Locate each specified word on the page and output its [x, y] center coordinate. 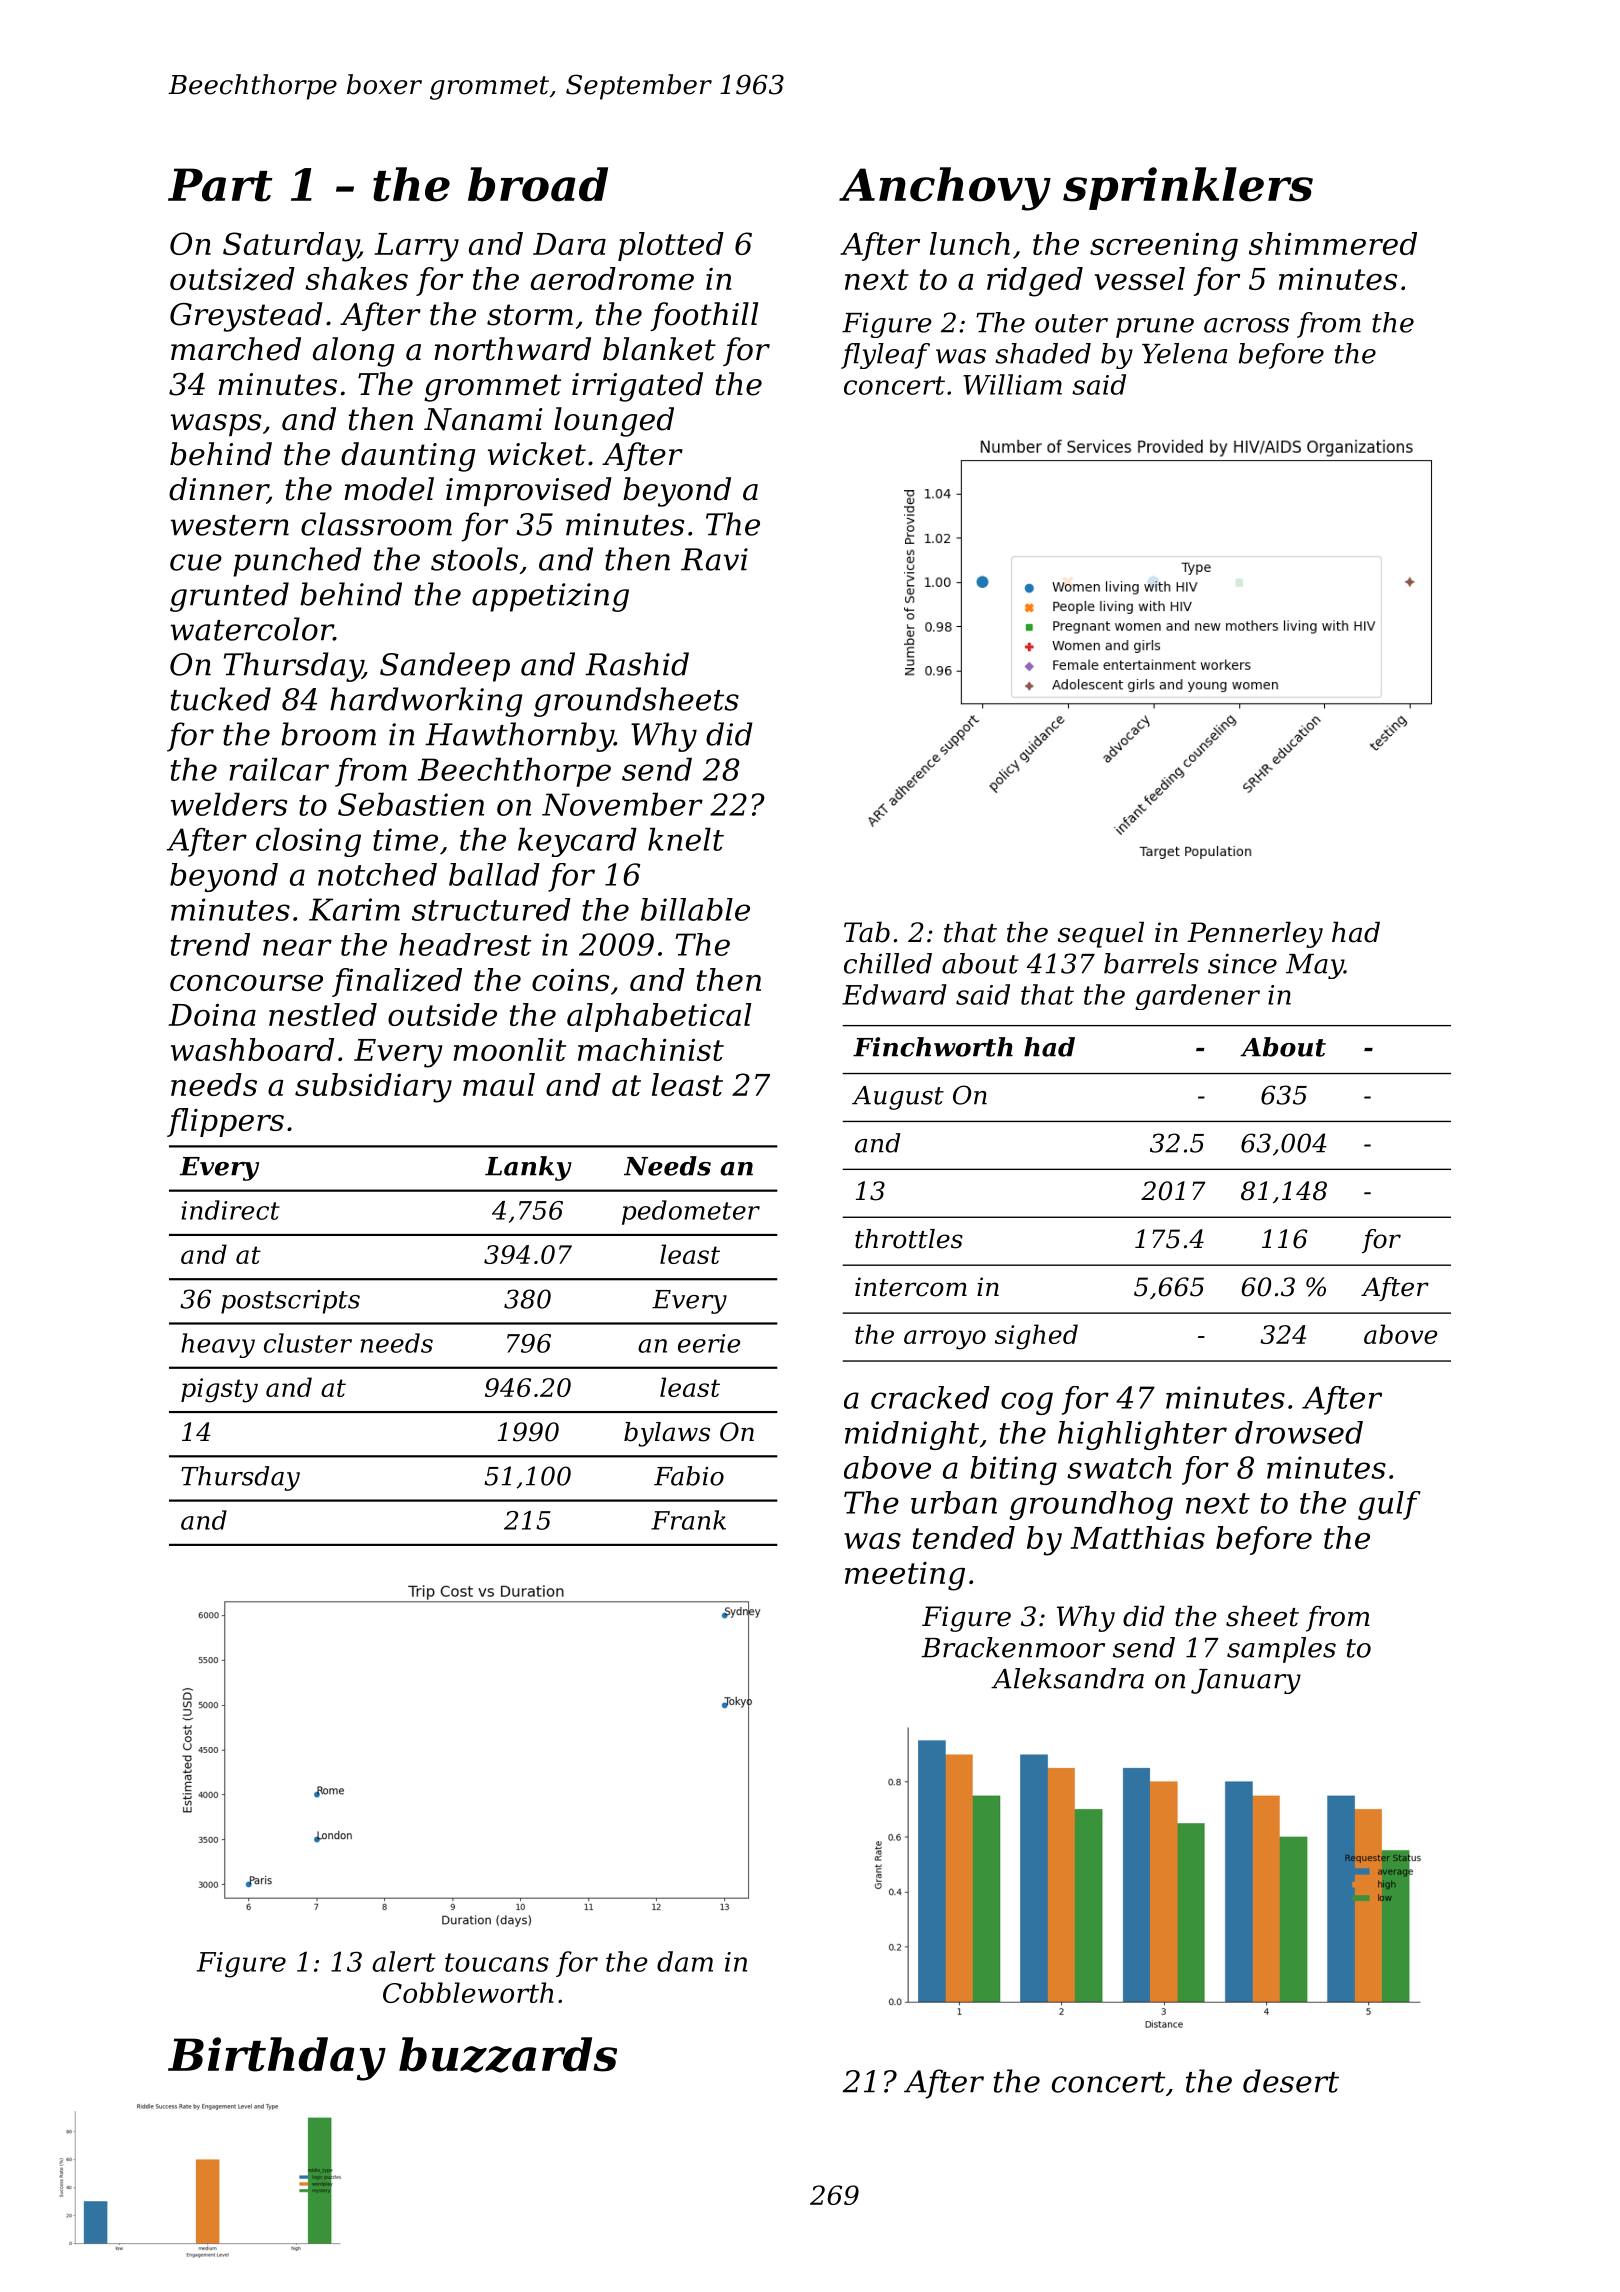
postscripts [290, 1302]
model [389, 489]
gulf [1389, 1505]
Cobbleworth [468, 1992]
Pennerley [1255, 934]
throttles [909, 1239]
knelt [686, 839]
